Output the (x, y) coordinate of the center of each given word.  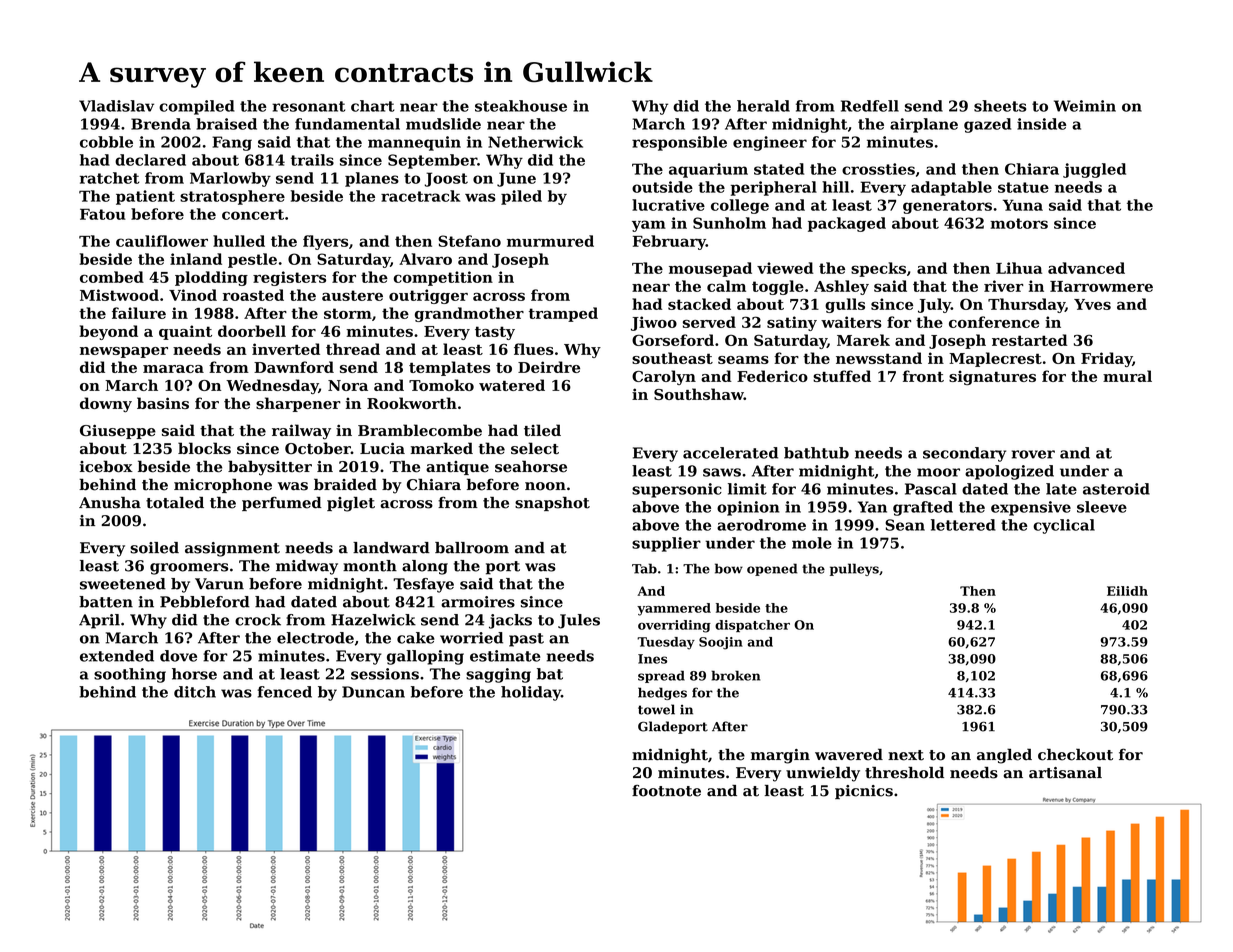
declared (150, 160)
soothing (130, 675)
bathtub (816, 453)
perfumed (282, 503)
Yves (1092, 304)
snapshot (552, 503)
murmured (550, 241)
